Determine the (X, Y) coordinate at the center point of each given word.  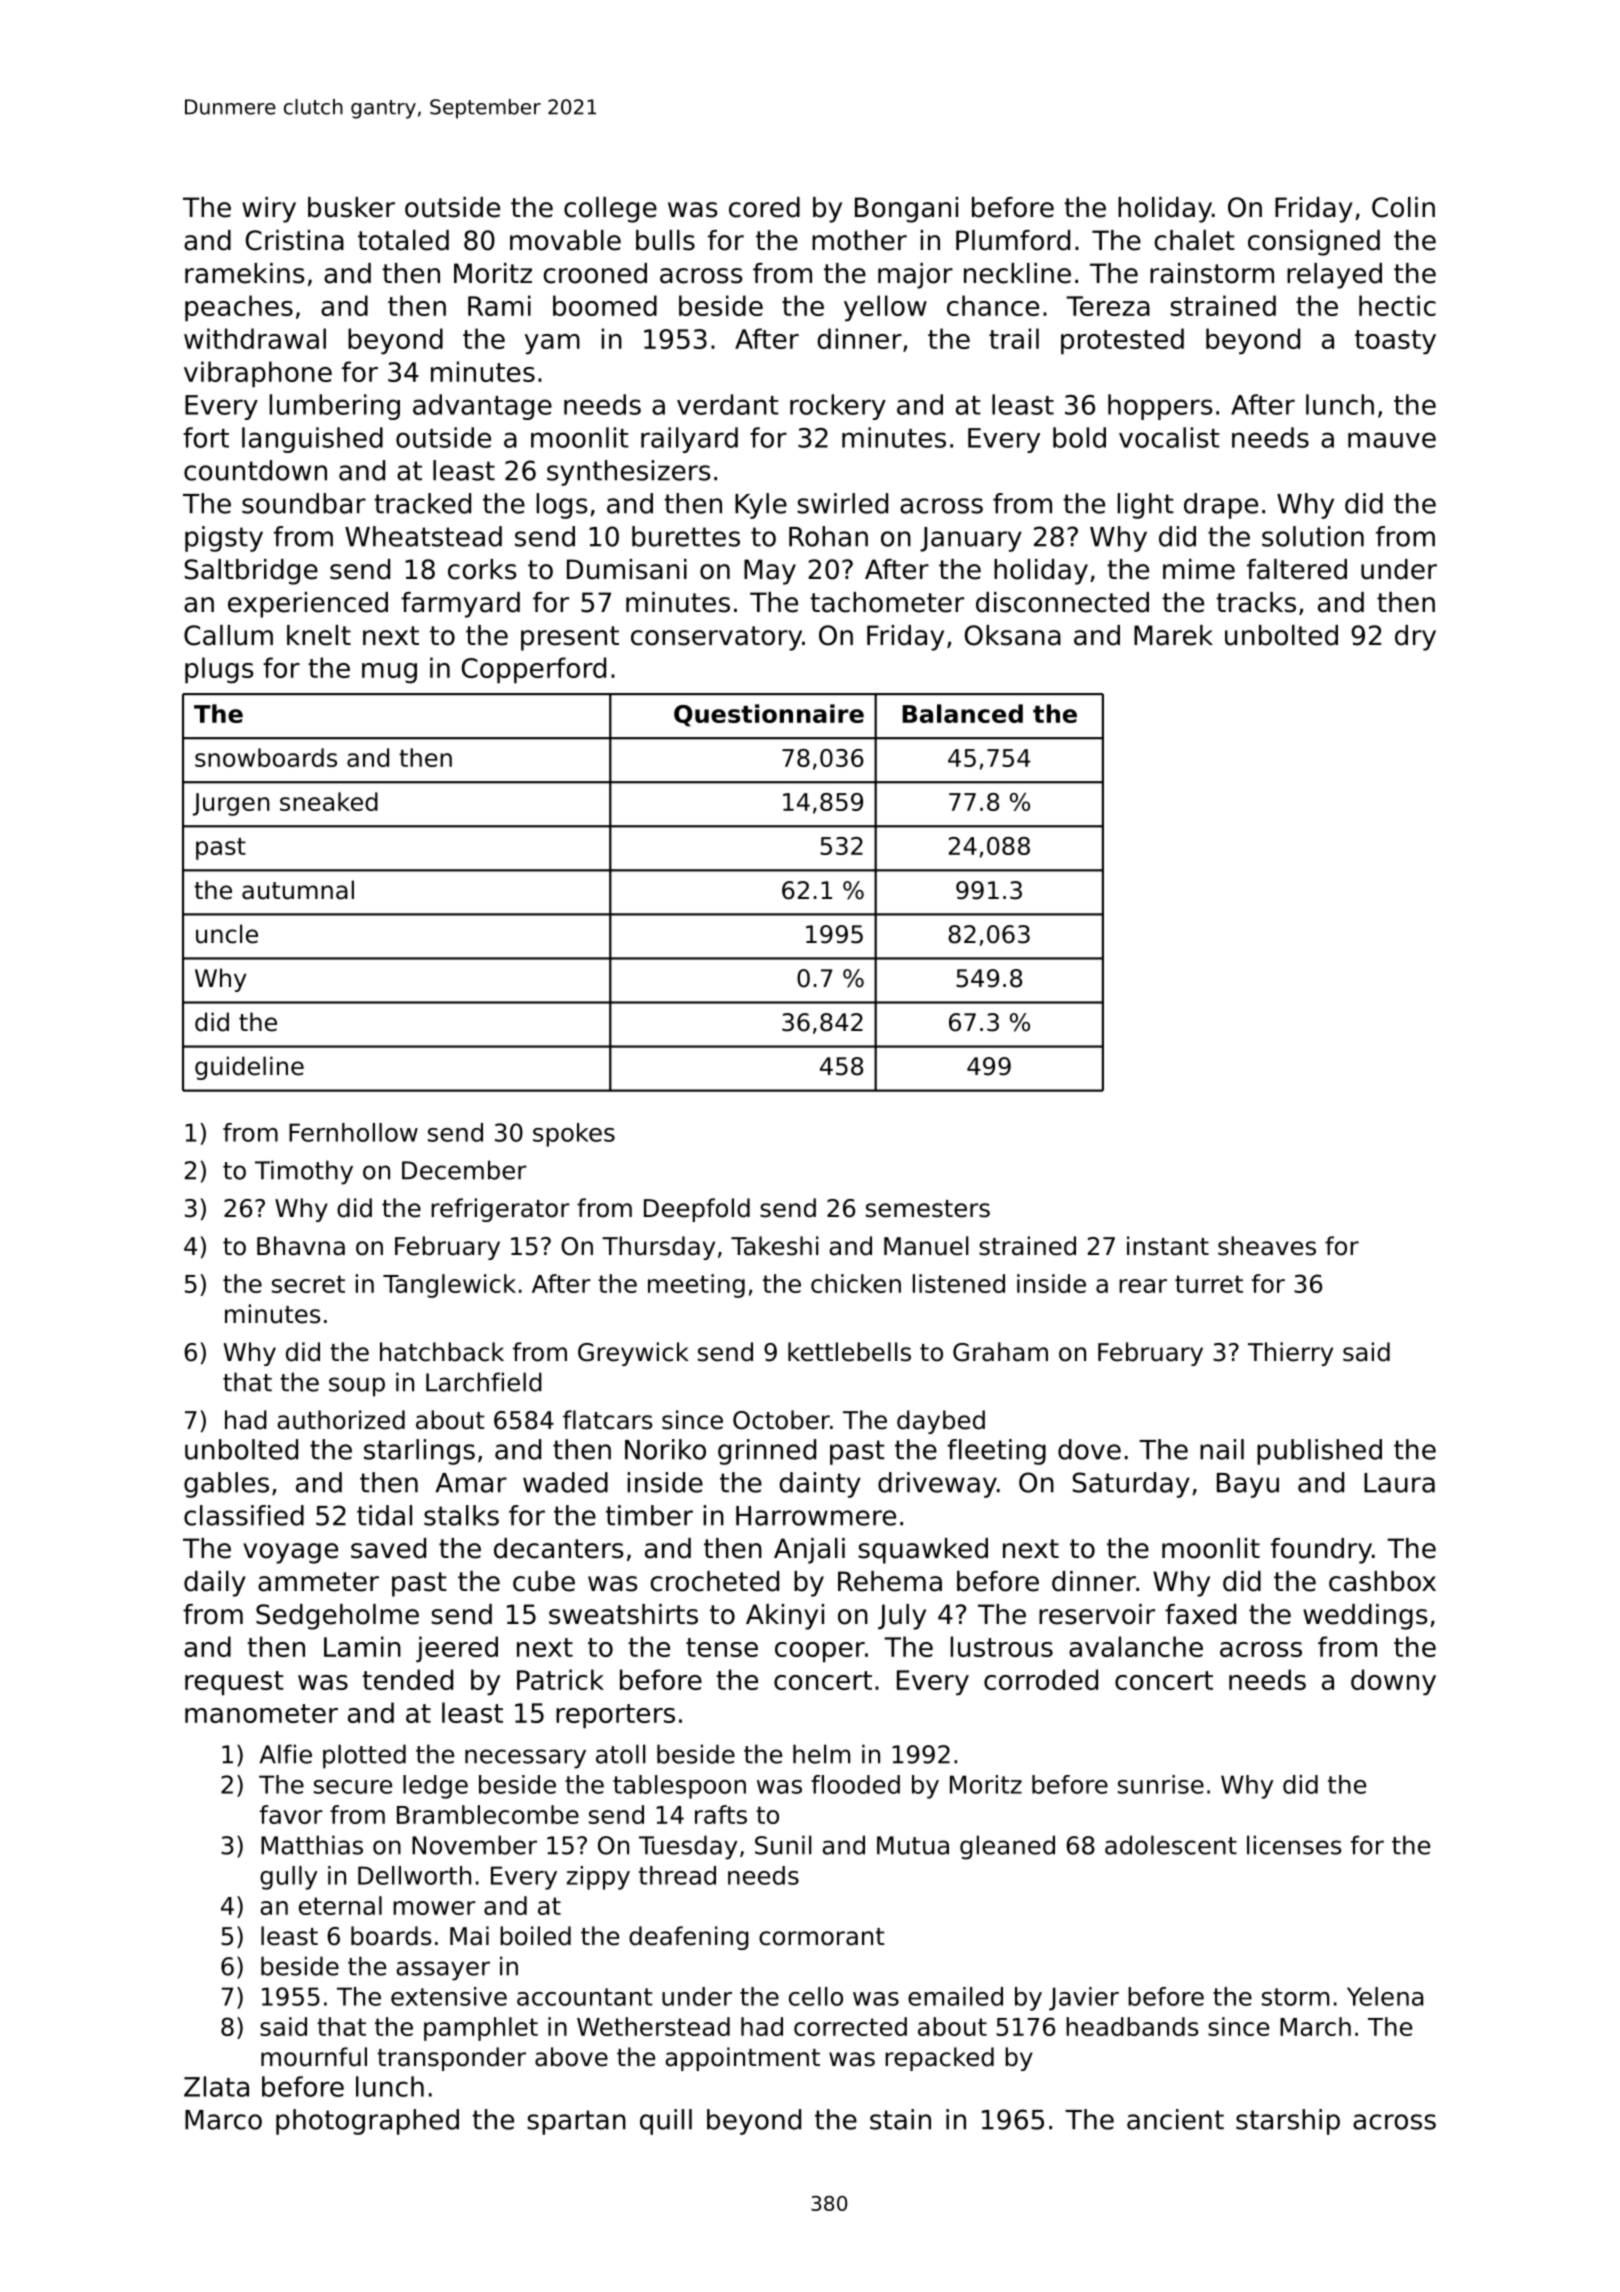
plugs (219, 670)
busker (351, 207)
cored (764, 207)
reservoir (1097, 1614)
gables (226, 1485)
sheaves (1267, 1246)
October (781, 1420)
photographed (367, 2122)
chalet (1194, 240)
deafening (689, 1938)
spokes (574, 1135)
